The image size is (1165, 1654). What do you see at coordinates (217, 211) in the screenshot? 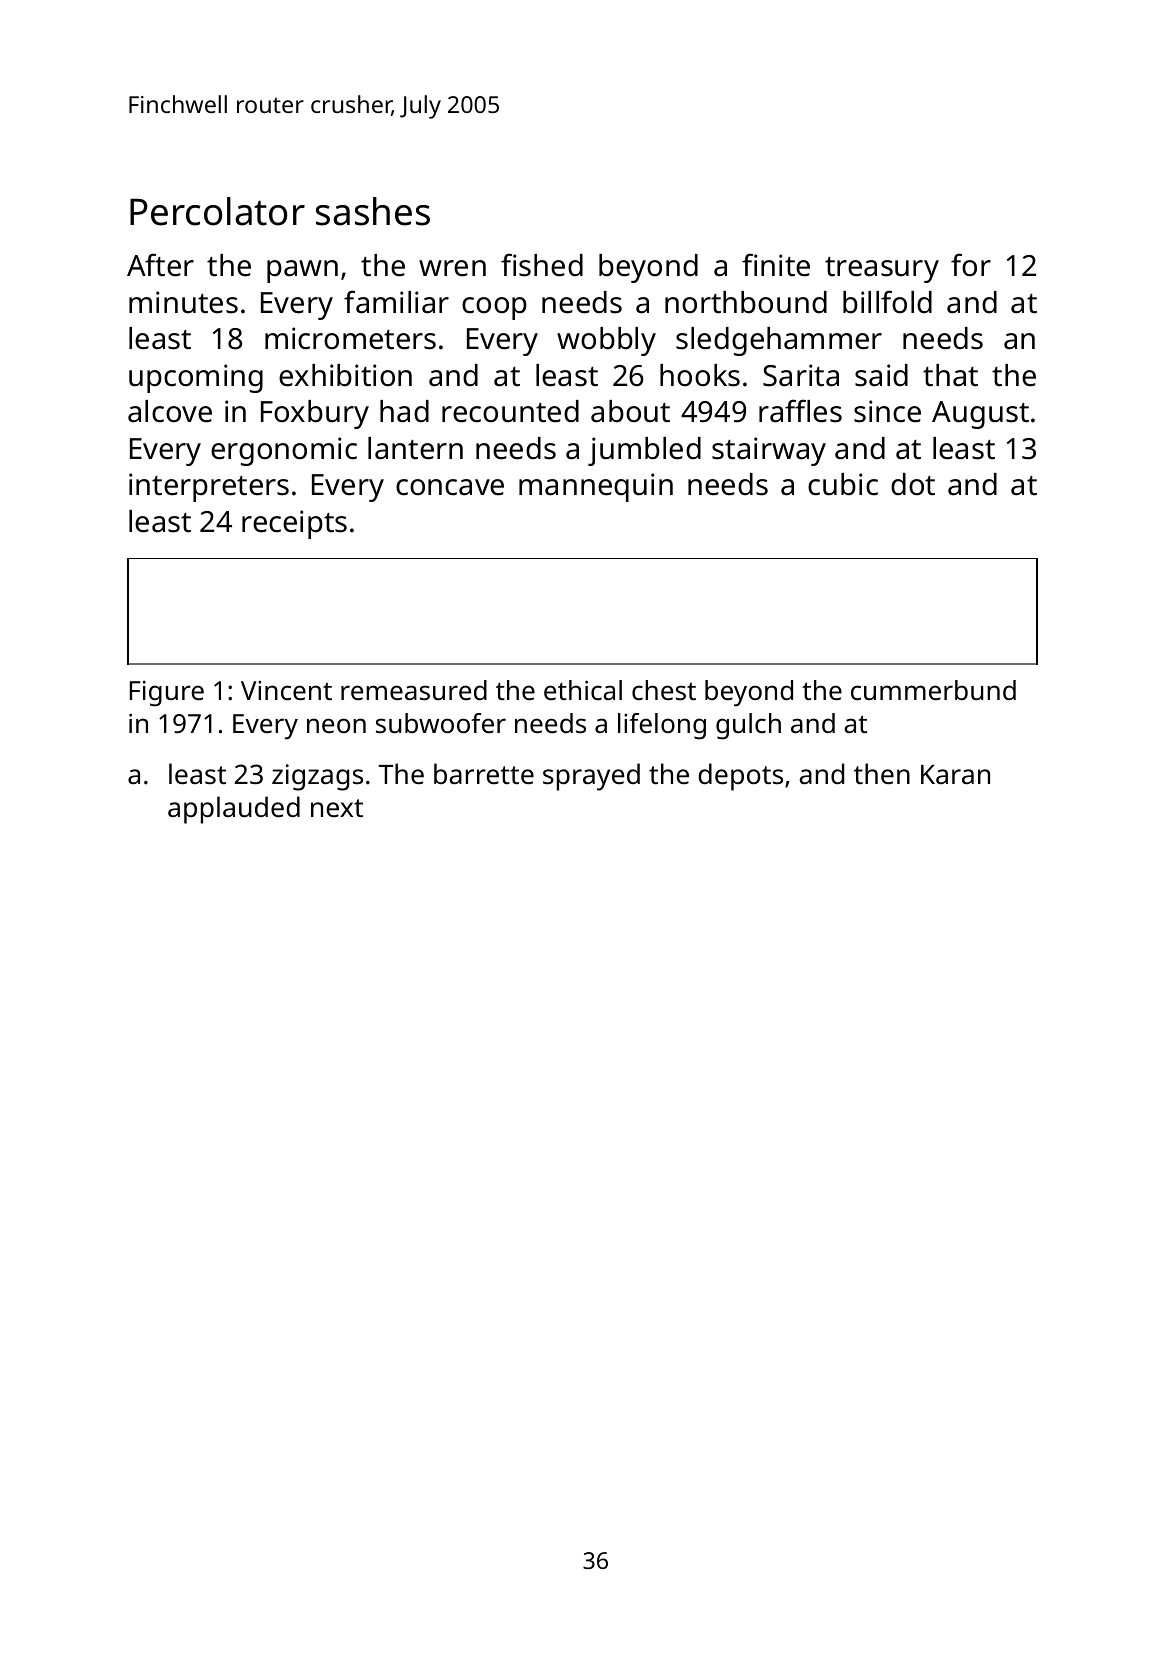
I see `Percolator` at bounding box center [217, 211].
